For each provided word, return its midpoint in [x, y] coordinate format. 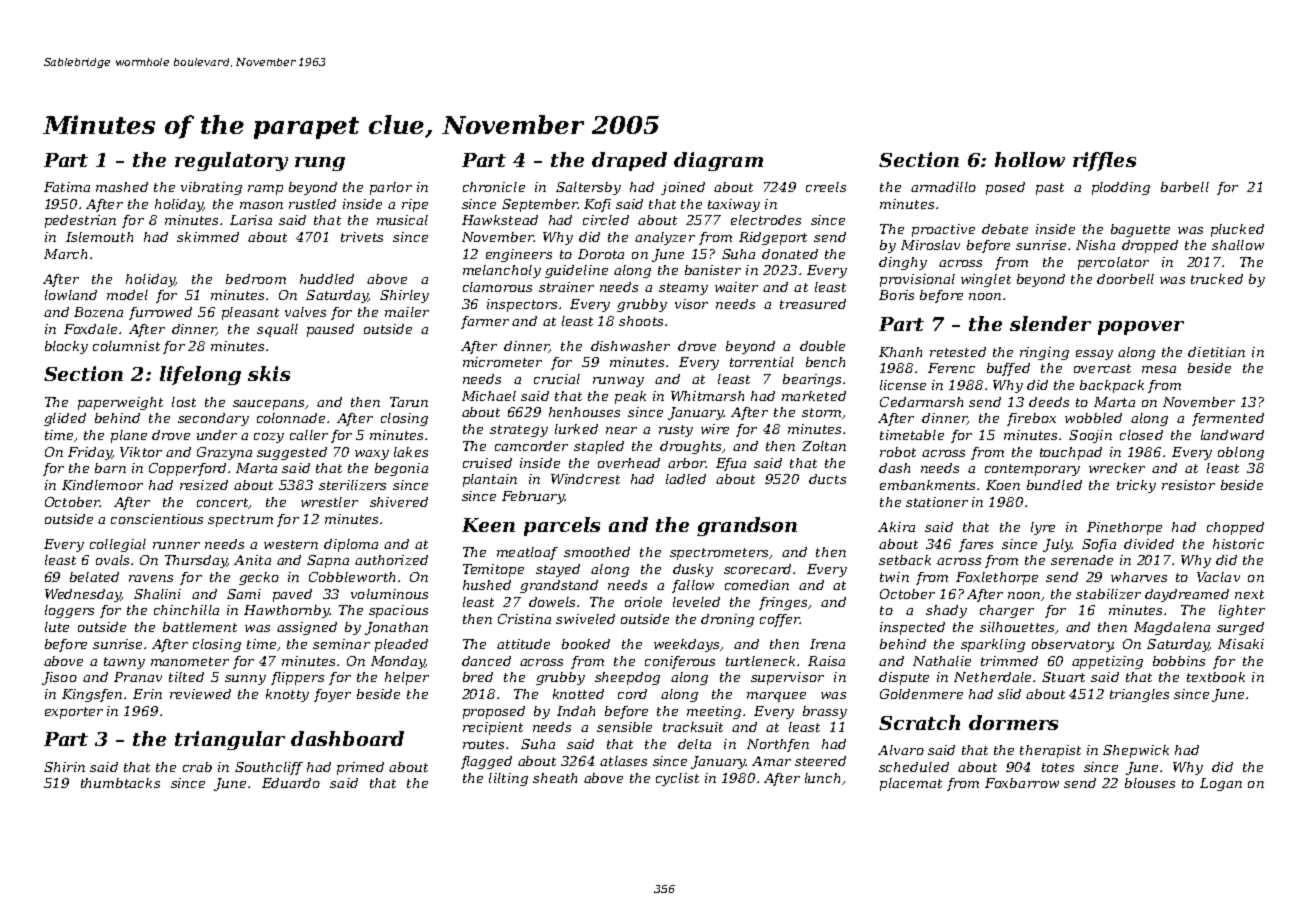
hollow [1030, 159]
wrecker [1117, 468]
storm [821, 412]
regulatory [231, 161]
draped [629, 161]
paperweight [120, 403]
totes [1058, 767]
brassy [825, 712]
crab [197, 767]
